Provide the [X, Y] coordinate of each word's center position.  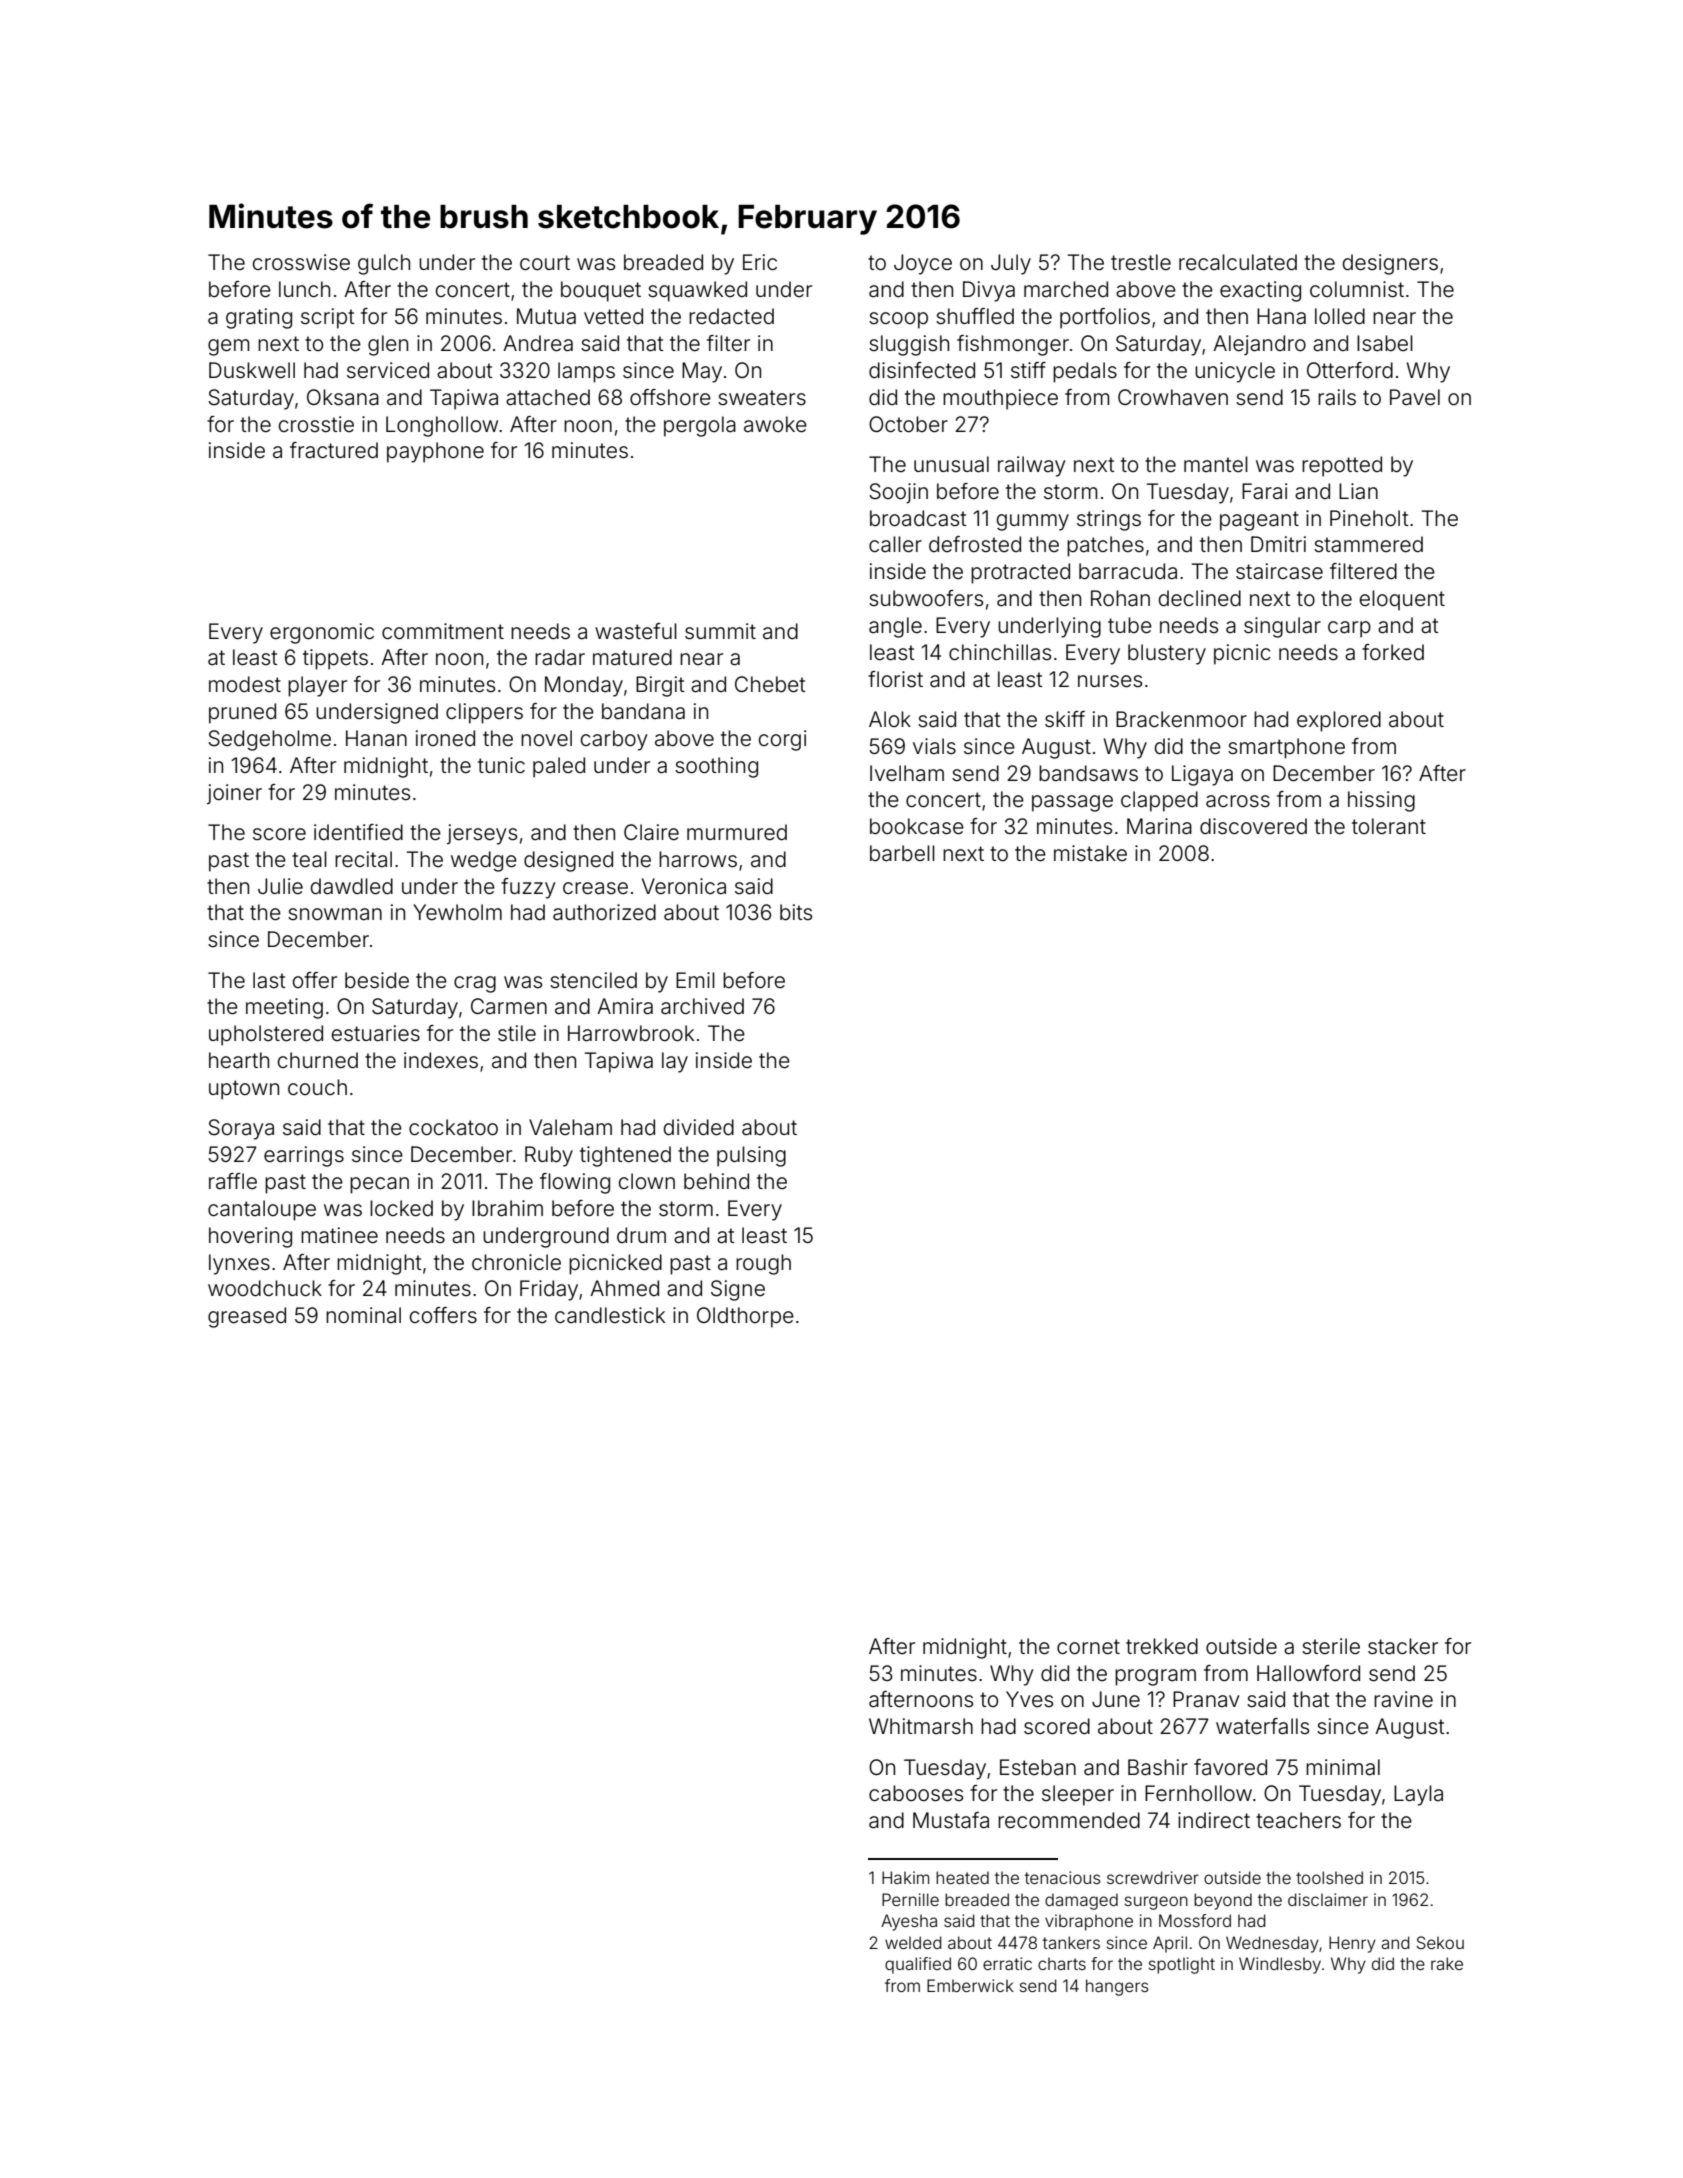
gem [228, 347]
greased [247, 1317]
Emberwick [970, 1985]
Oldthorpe [745, 1317]
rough [763, 1264]
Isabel [1385, 343]
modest [245, 684]
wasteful [636, 631]
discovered [1253, 826]
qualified [918, 1965]
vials [934, 746]
